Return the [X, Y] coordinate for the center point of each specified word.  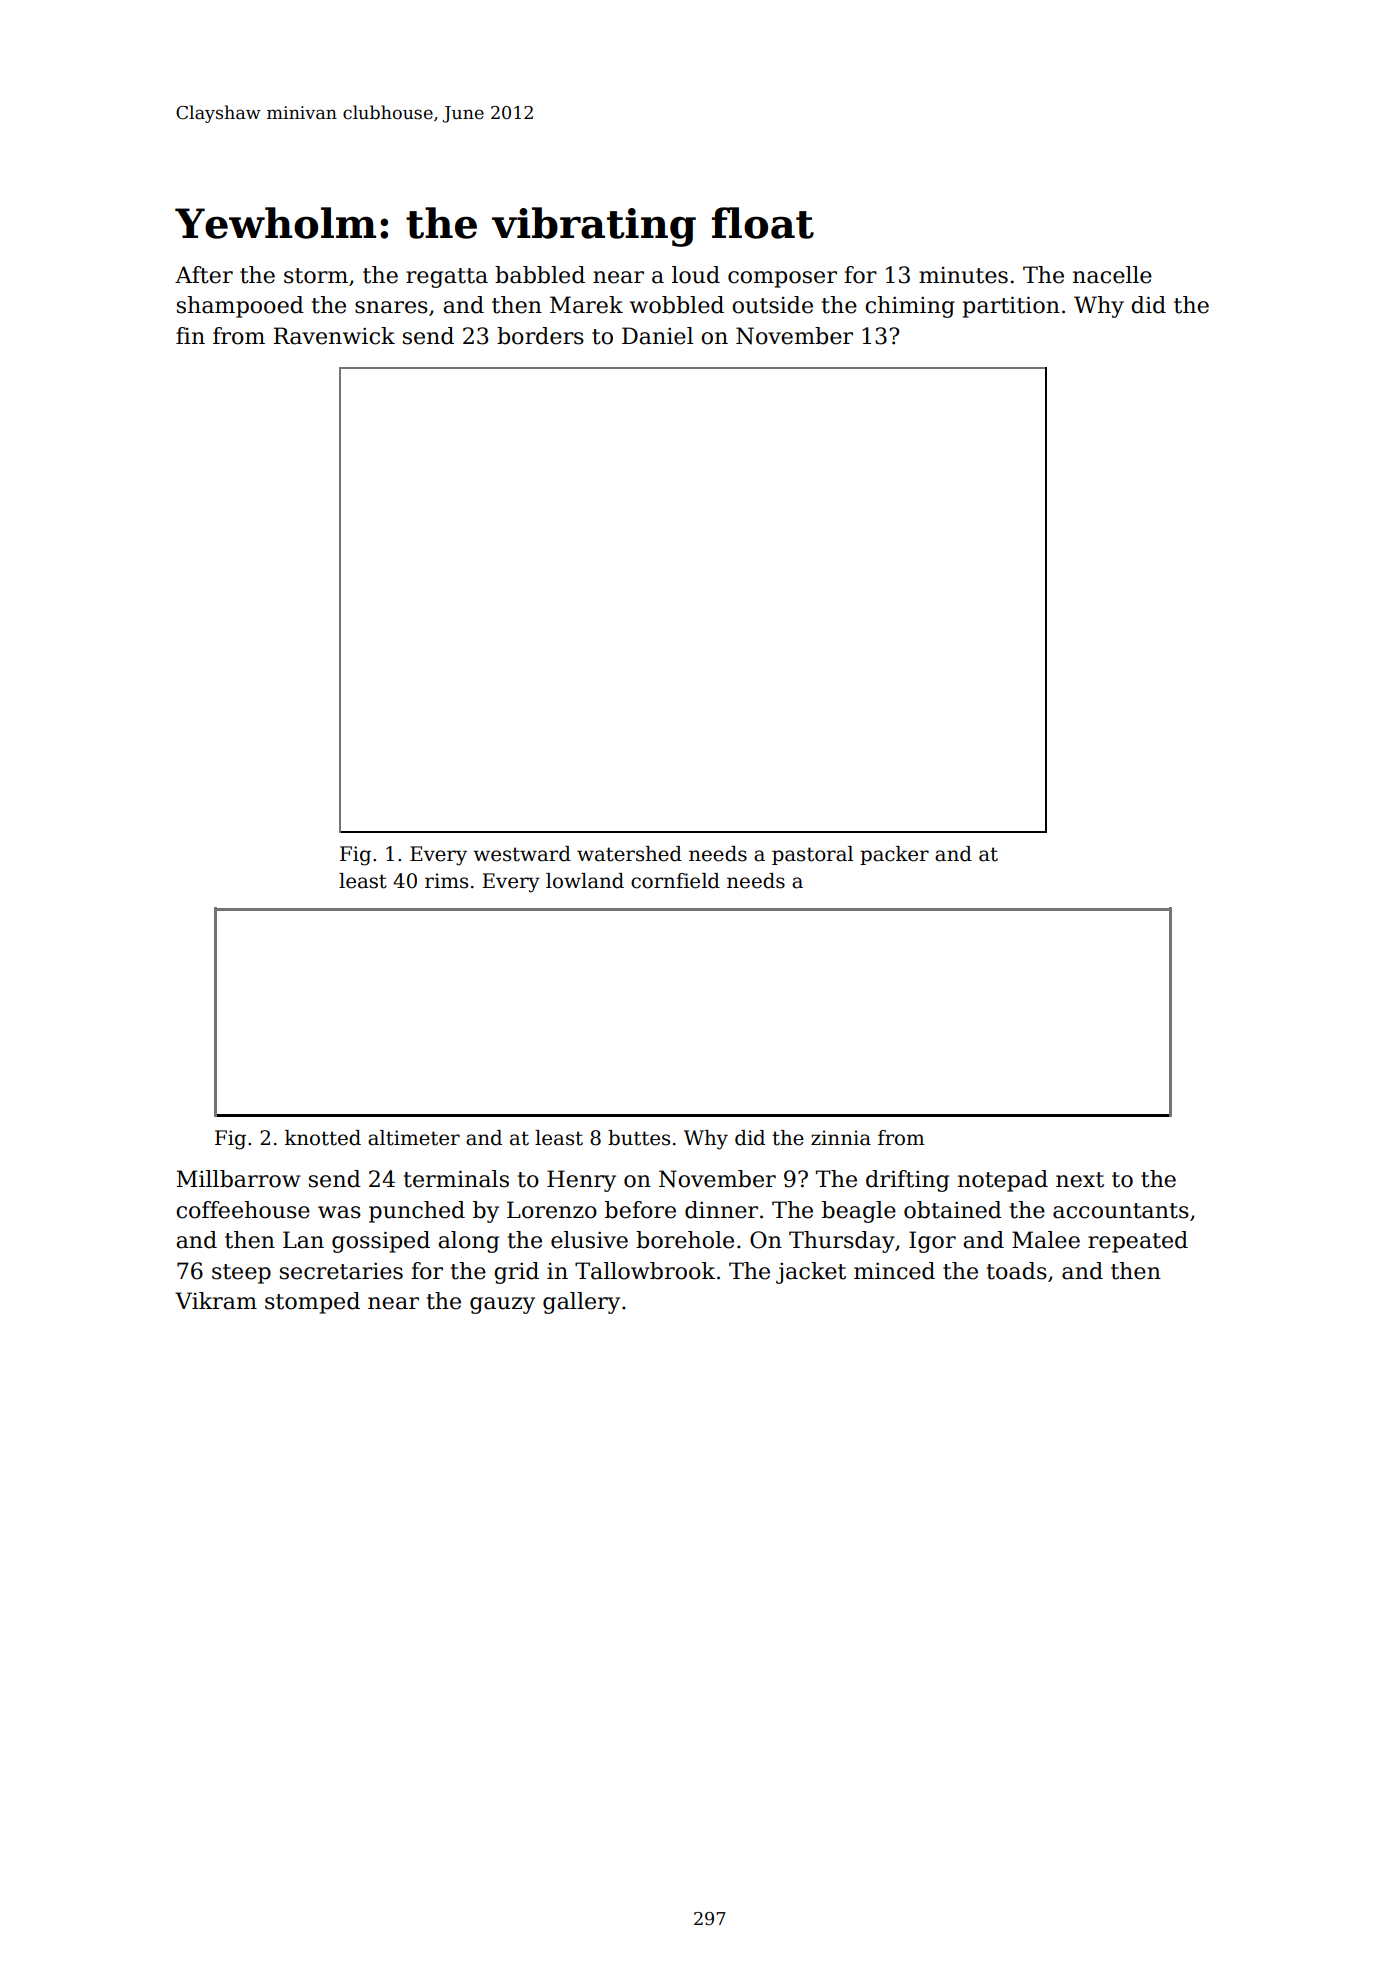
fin [190, 335]
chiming [910, 307]
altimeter [414, 1138]
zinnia [841, 1138]
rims [446, 881]
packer [894, 855]
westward [522, 854]
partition [1011, 307]
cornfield [675, 881]
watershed [629, 854]
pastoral [812, 855]
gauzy [502, 1305]
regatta [447, 278]
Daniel [657, 336]
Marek [586, 305]
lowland [585, 881]
